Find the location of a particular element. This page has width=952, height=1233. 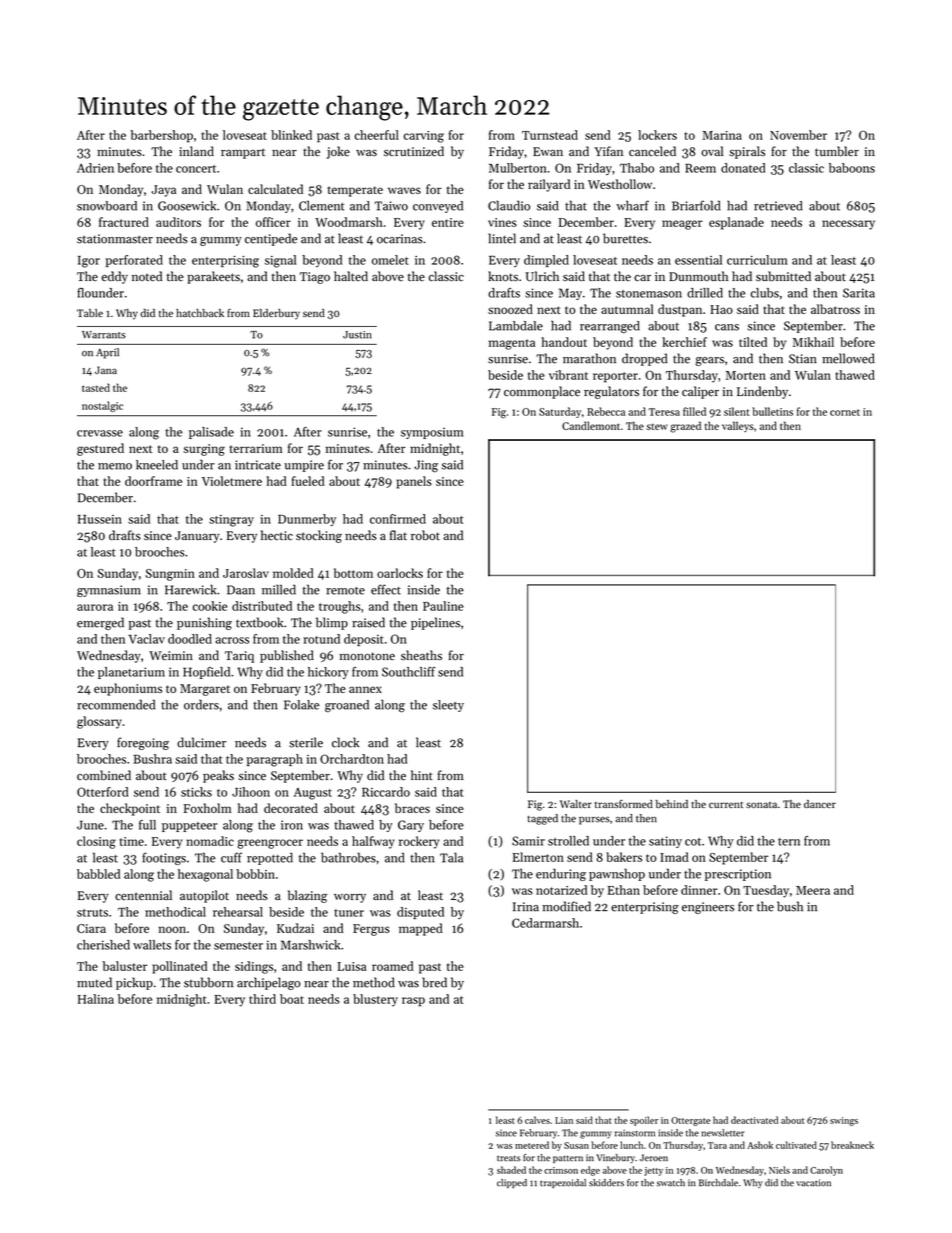

sonata is located at coordinates (761, 805).
